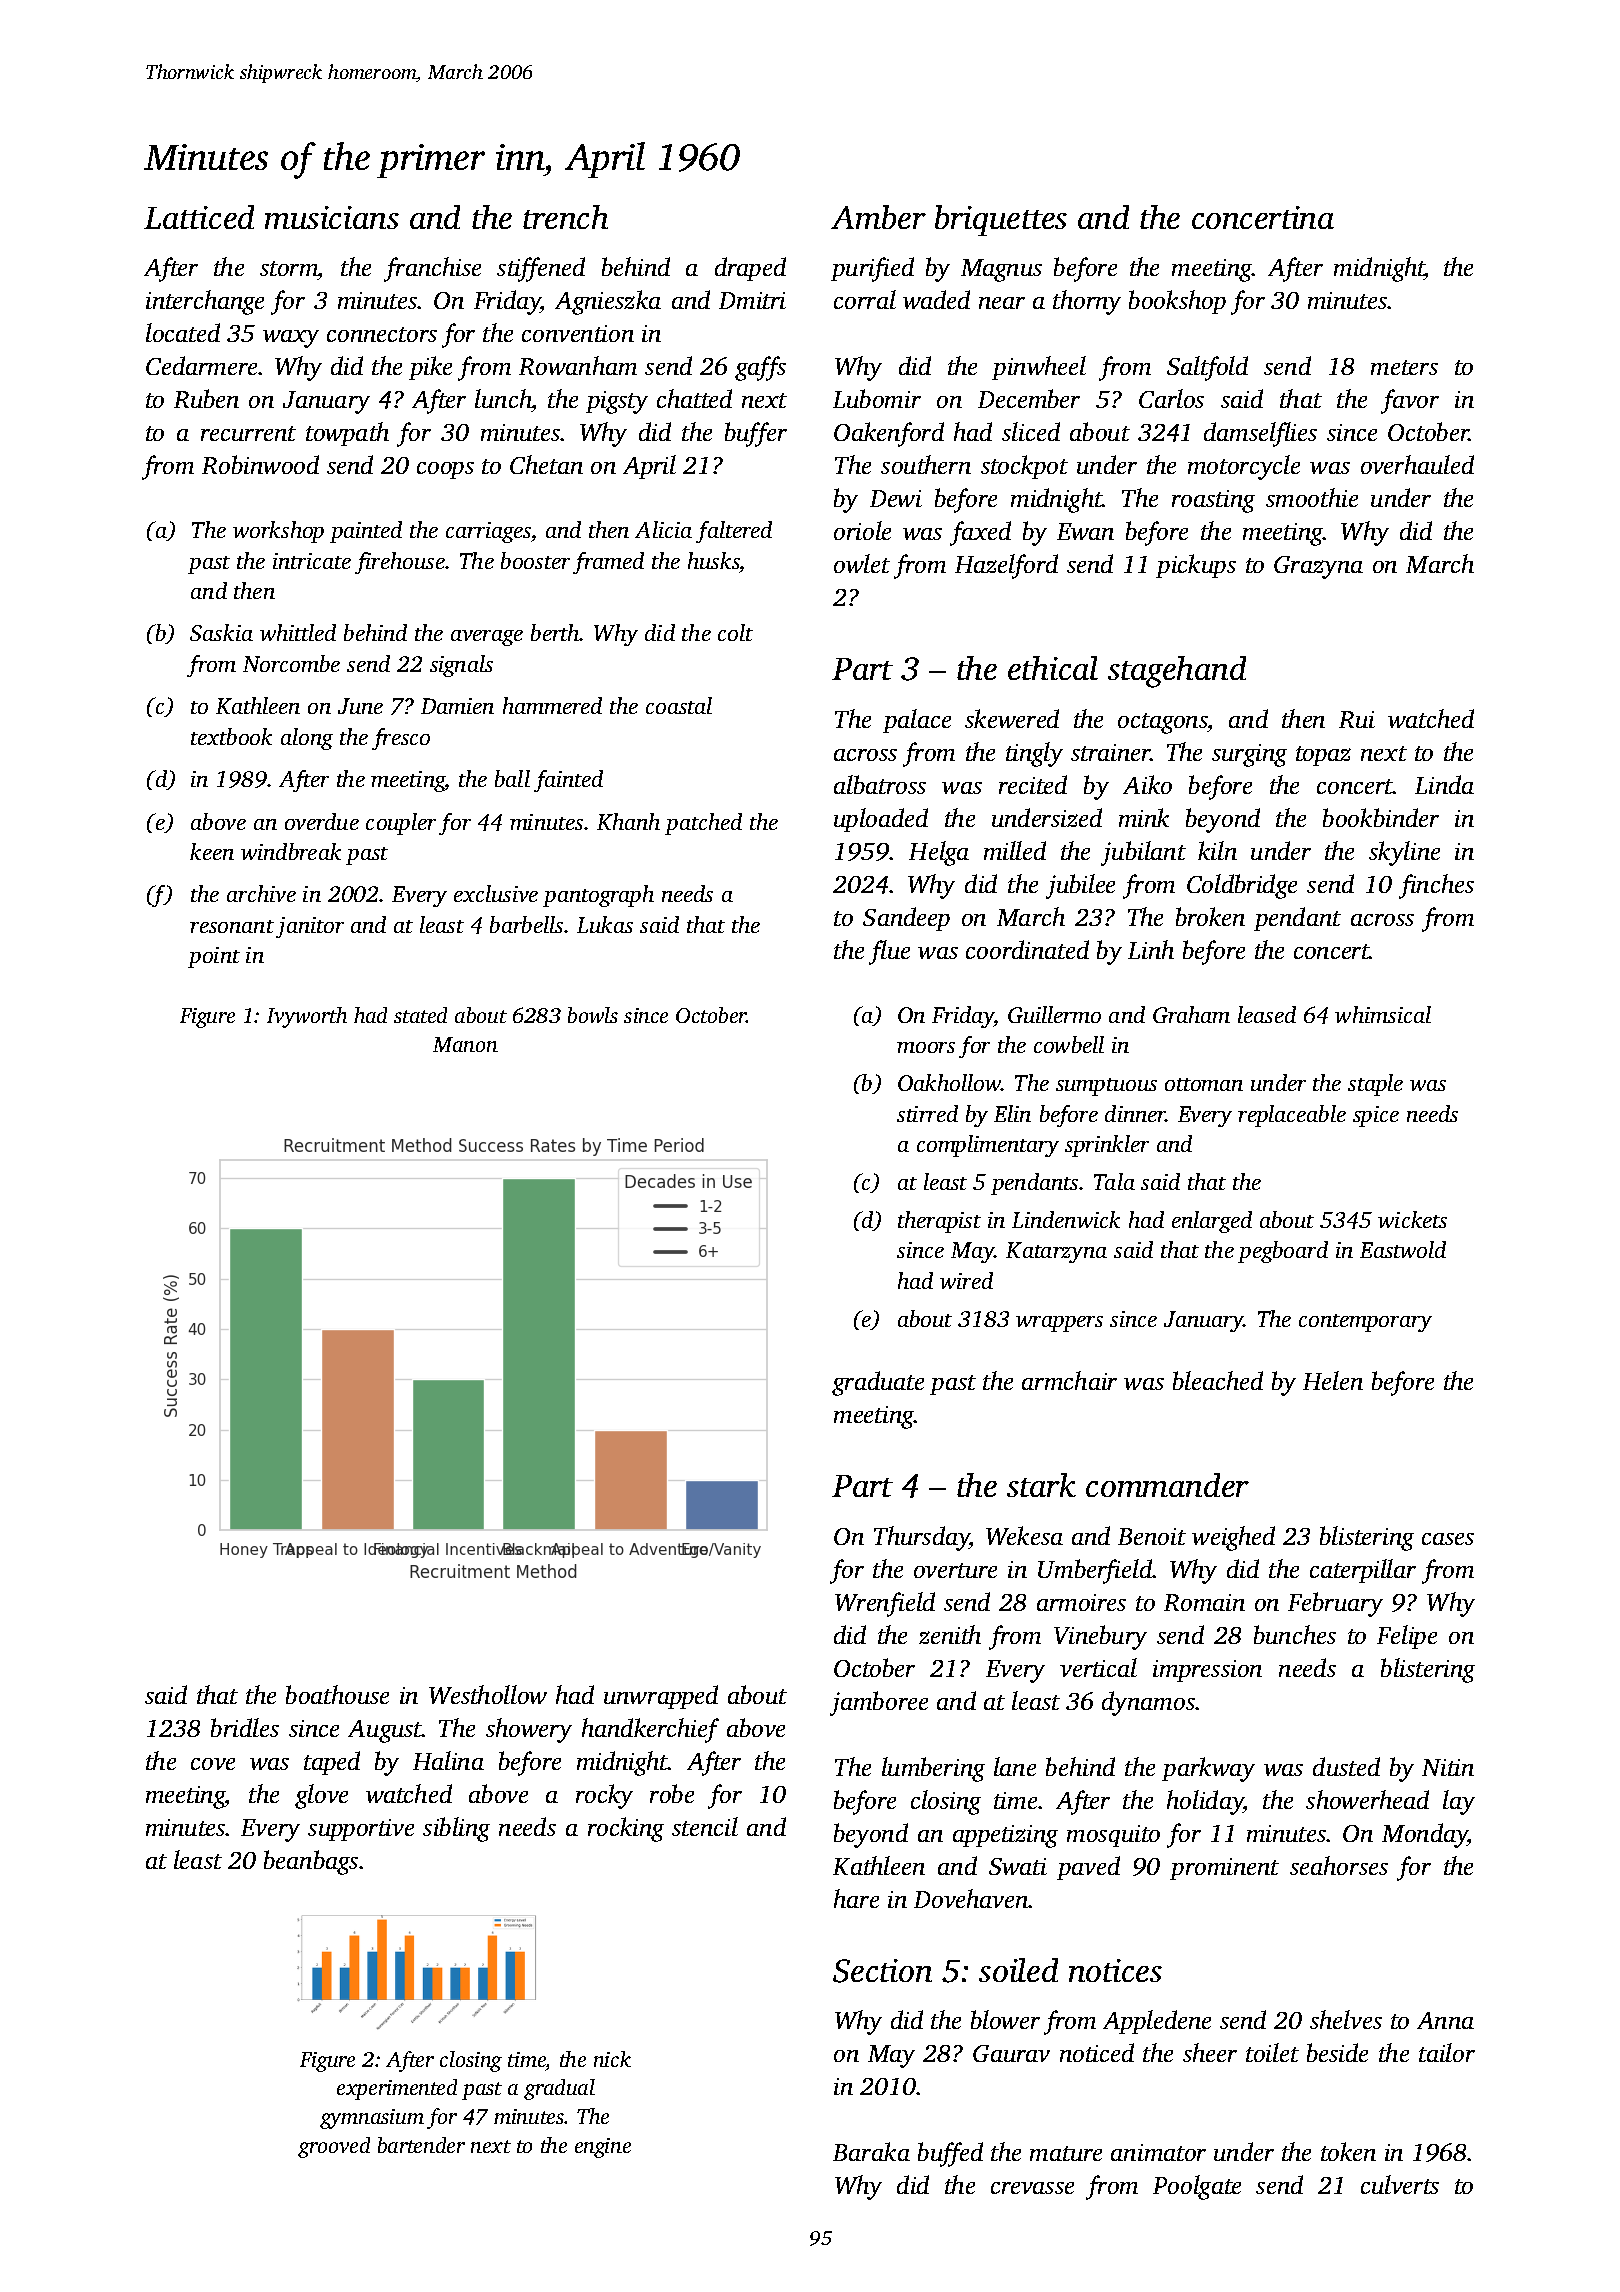 The height and width of the screenshot is (2292, 1620). Describe the element at coordinates (871, 2151) in the screenshot. I see `Baraka` at that location.
